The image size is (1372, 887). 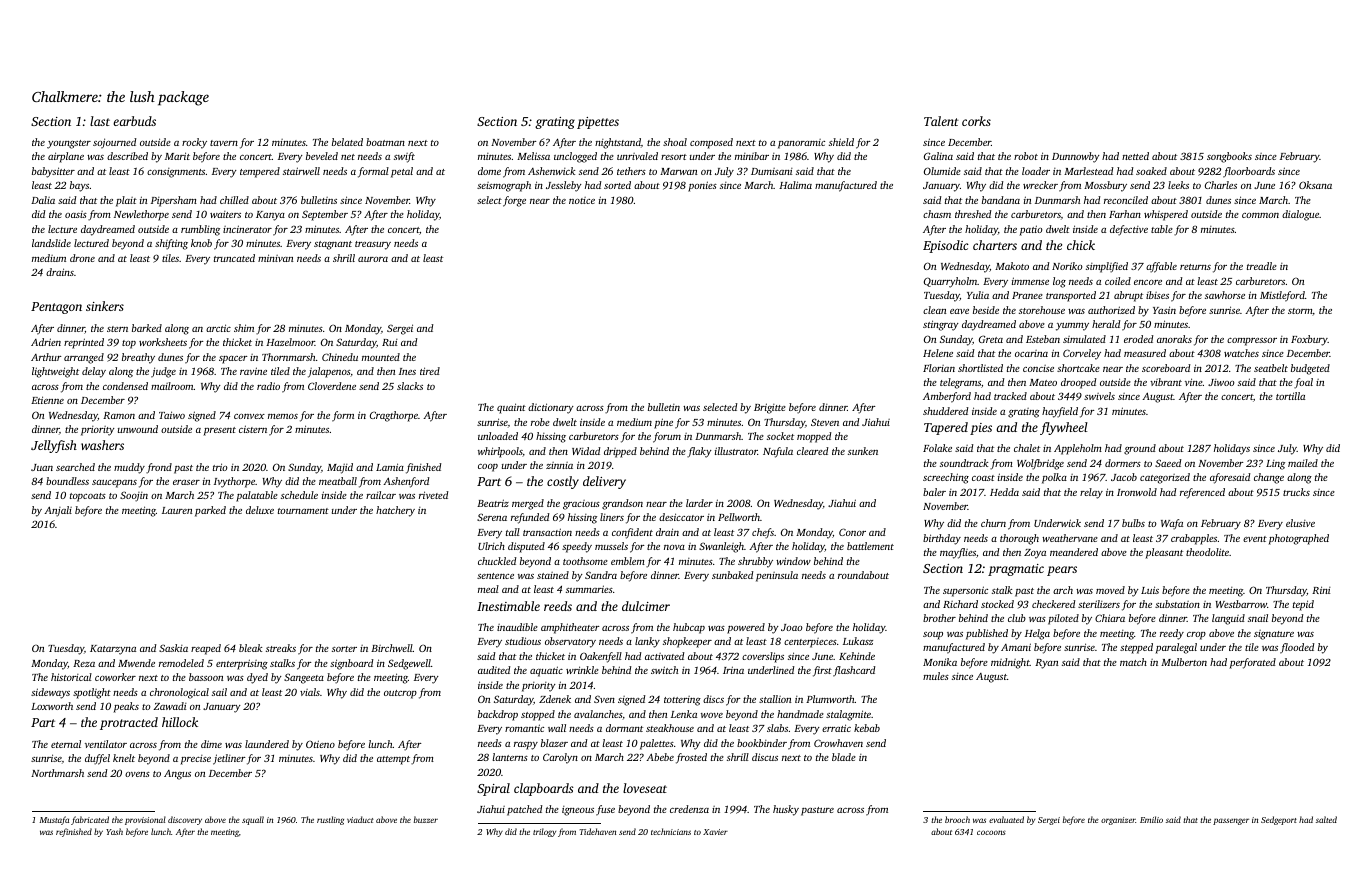 I want to click on dome, so click(x=489, y=171).
